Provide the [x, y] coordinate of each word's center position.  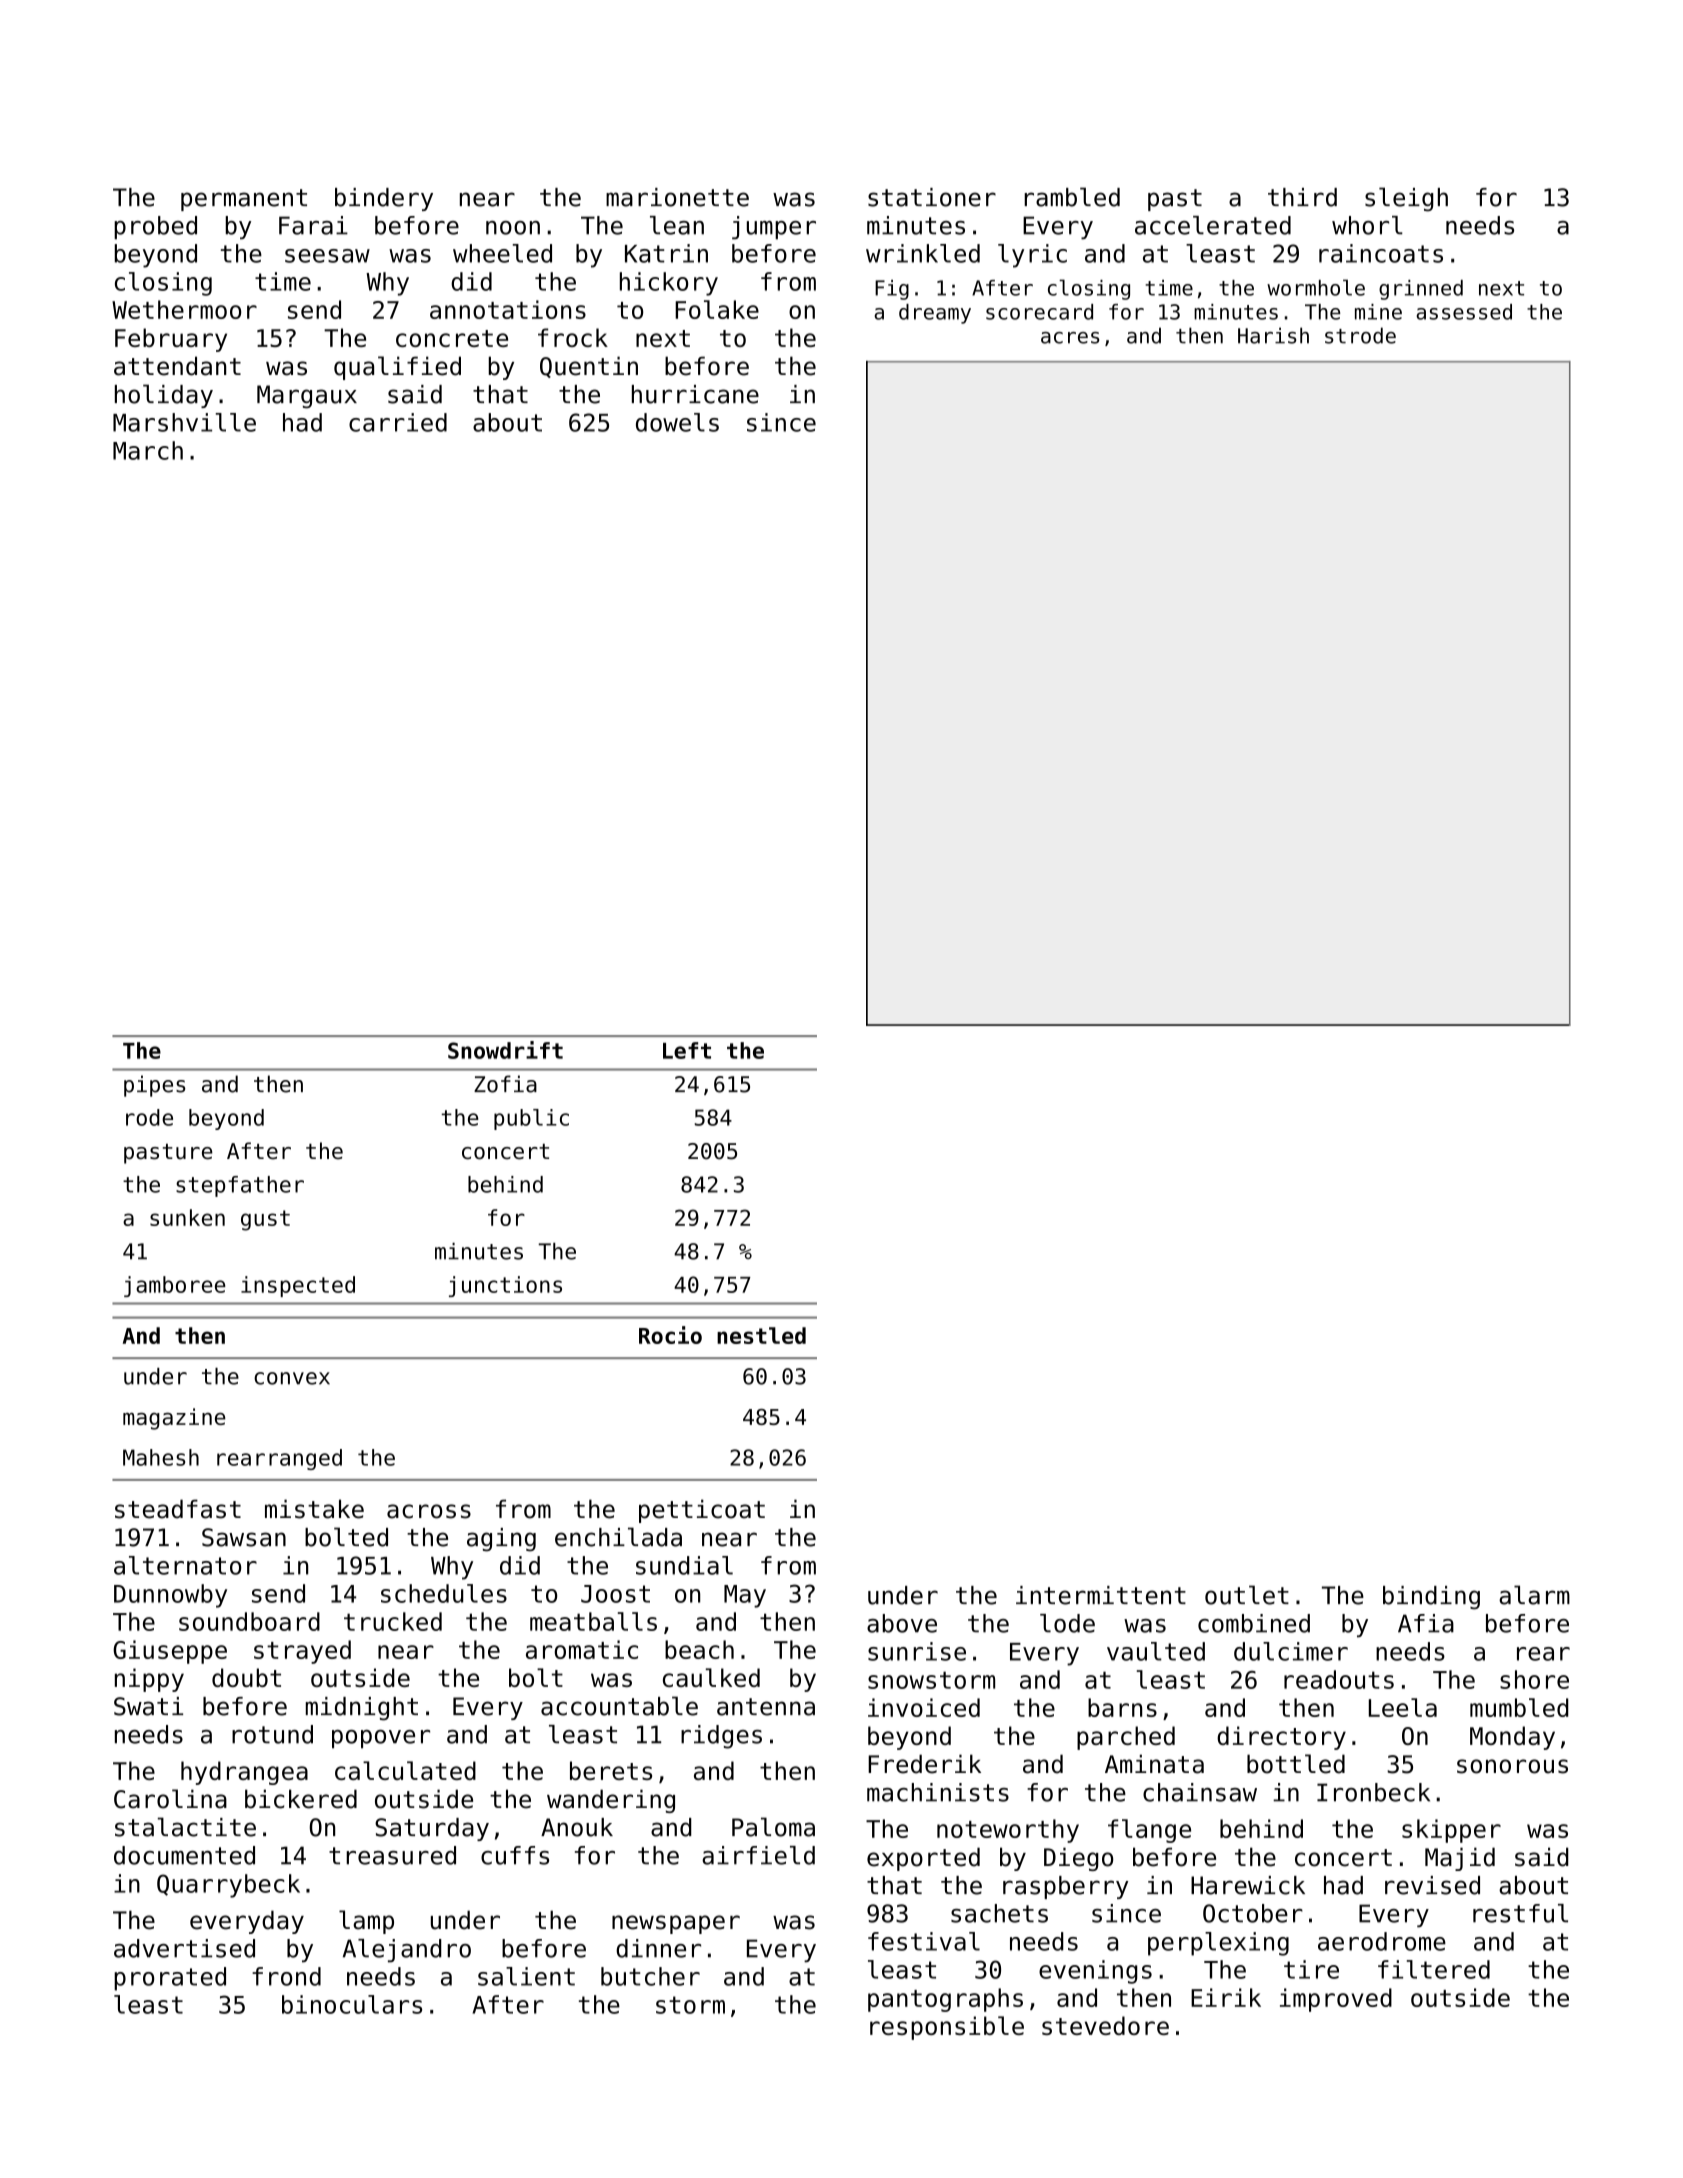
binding [1431, 1598]
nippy [149, 1680]
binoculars [352, 2004]
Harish [1273, 335]
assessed [1464, 312]
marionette [677, 197]
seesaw [327, 256]
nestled [761, 1335]
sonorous [1512, 1766]
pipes [155, 1086]
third [1302, 197]
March [148, 450]
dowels [677, 422]
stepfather [240, 1186]
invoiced [924, 1707]
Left [687, 1050]
